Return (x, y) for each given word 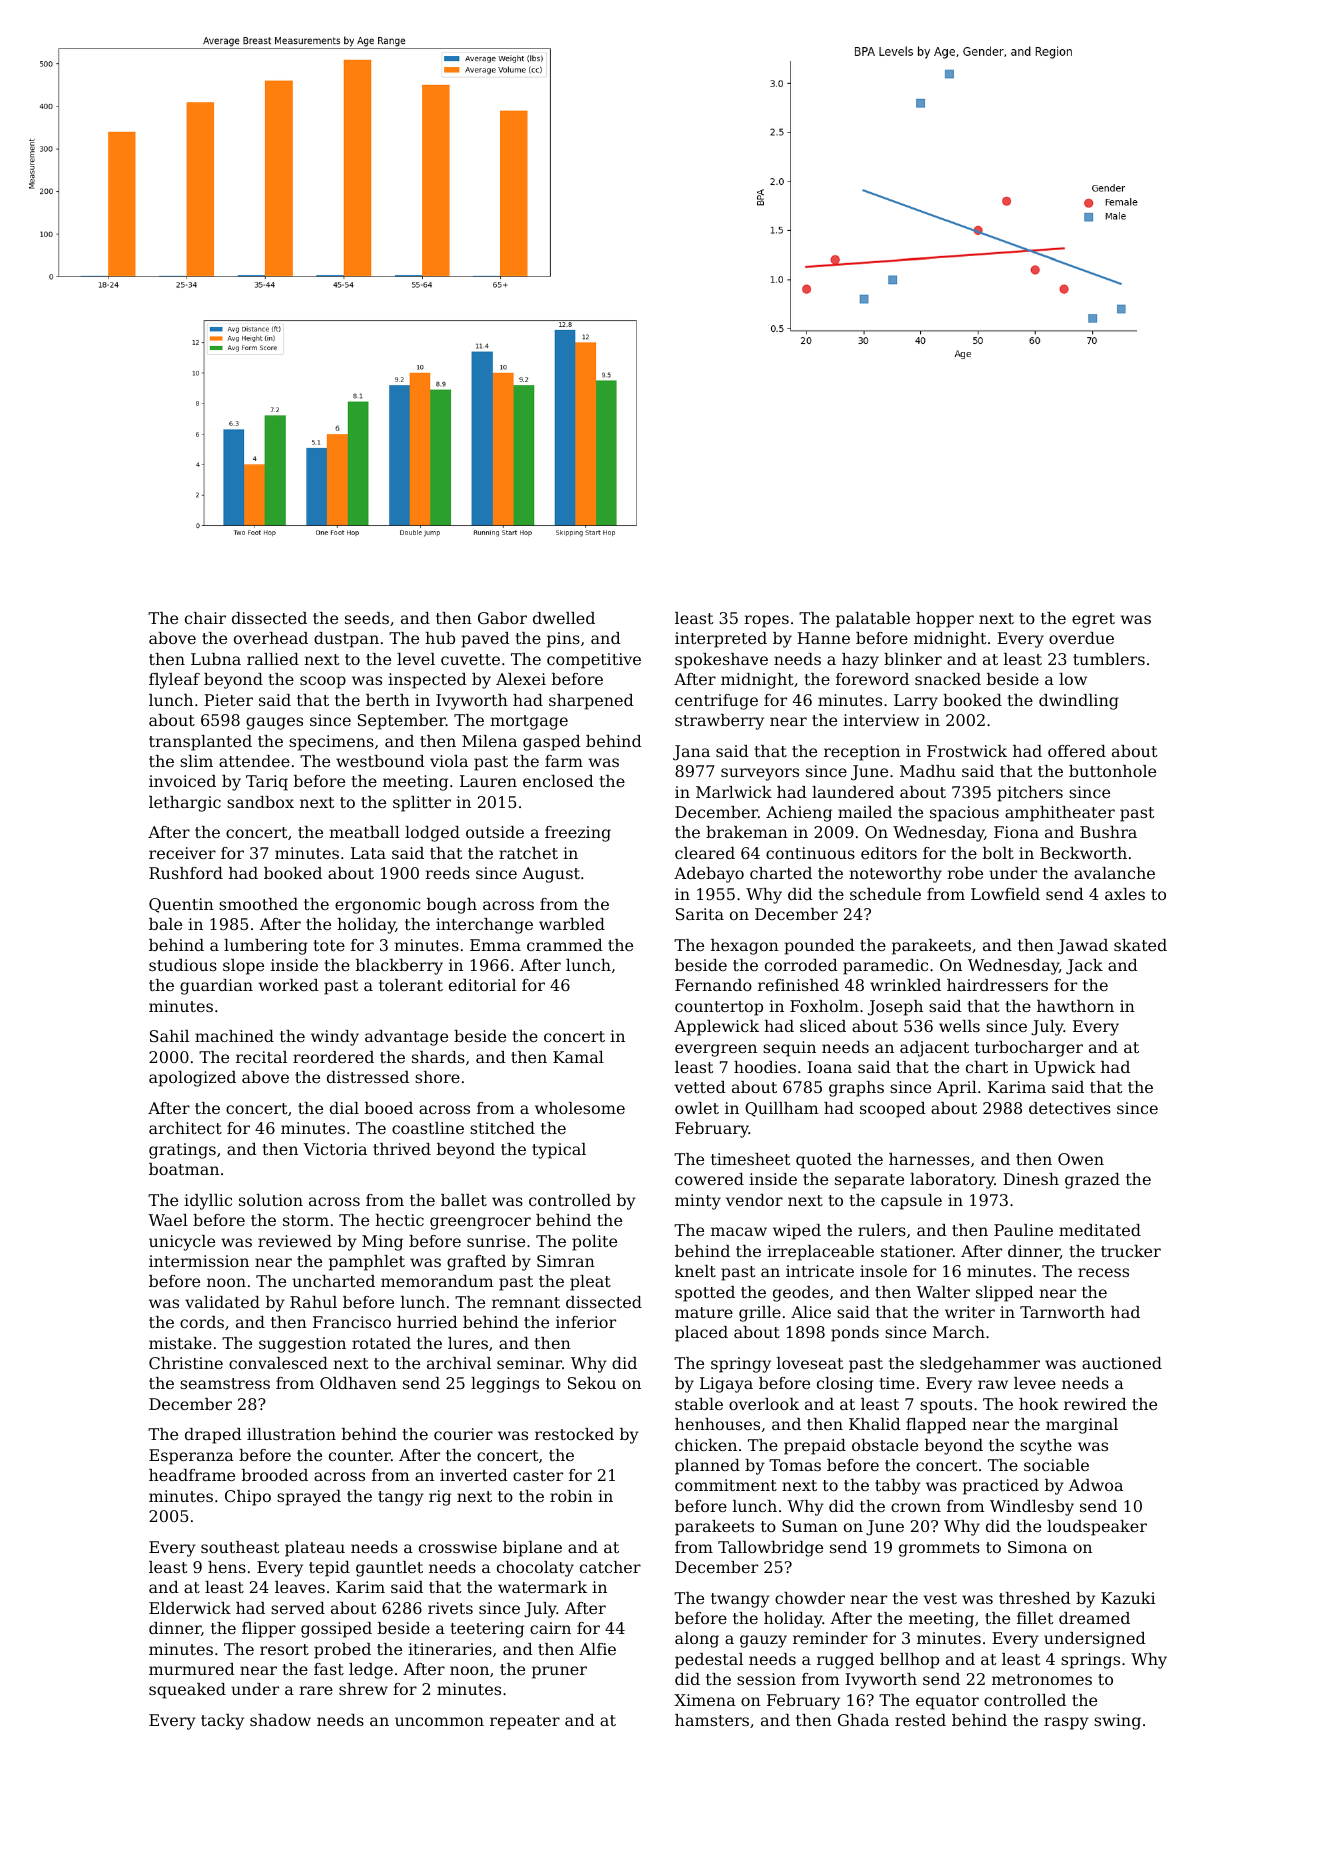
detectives (1070, 1108)
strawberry (719, 722)
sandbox (260, 802)
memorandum (437, 1281)
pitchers (1030, 794)
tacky (222, 1722)
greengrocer (480, 1223)
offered (1077, 751)
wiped (797, 1232)
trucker (1131, 1251)
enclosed (558, 781)
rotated (381, 1343)
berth (388, 700)
